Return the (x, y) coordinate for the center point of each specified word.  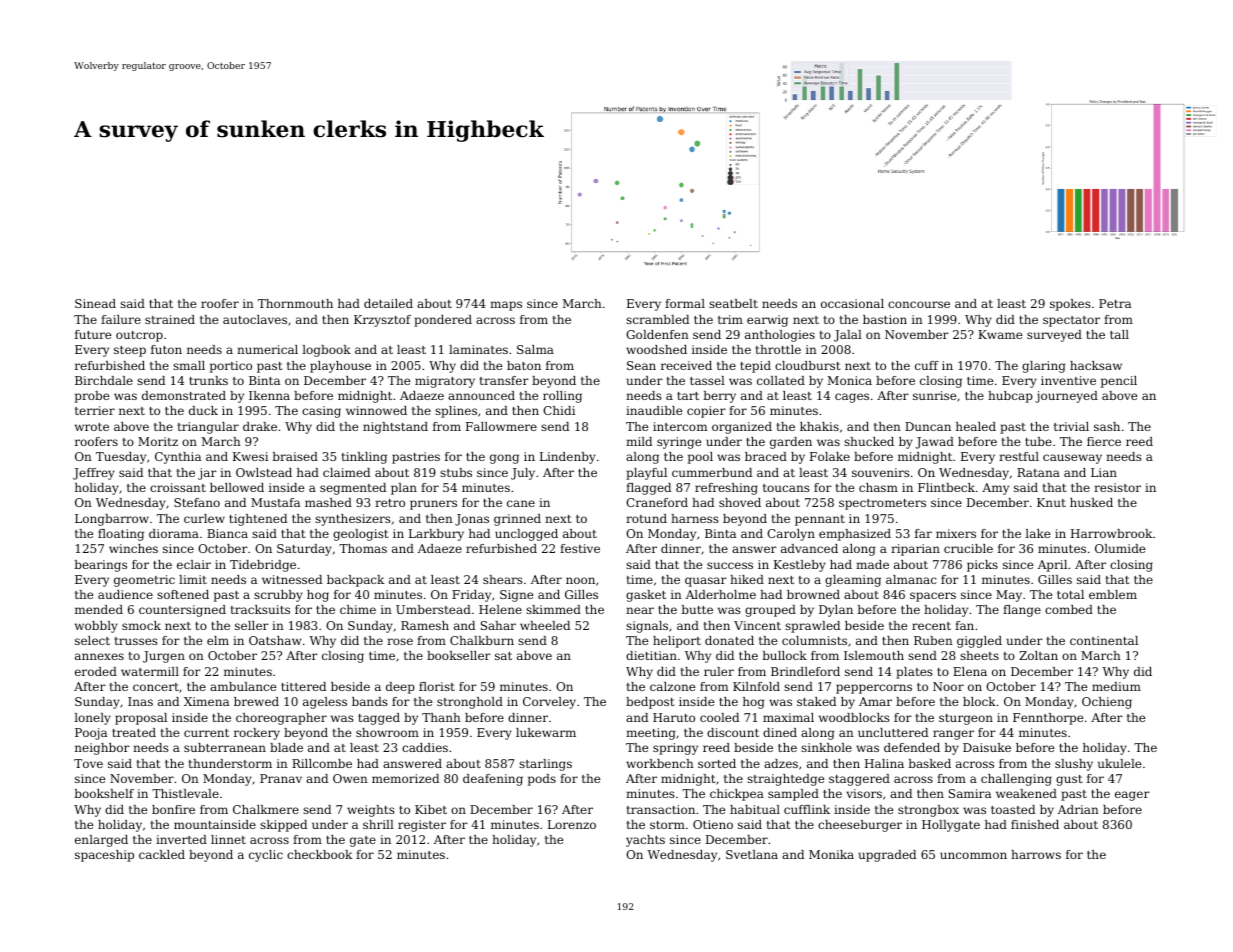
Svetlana (752, 854)
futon (166, 349)
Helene (500, 609)
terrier (95, 410)
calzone (672, 686)
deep (400, 688)
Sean (641, 365)
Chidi (559, 410)
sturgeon (966, 719)
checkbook (320, 854)
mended (99, 609)
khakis (819, 426)
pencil (1119, 382)
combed (1069, 609)
